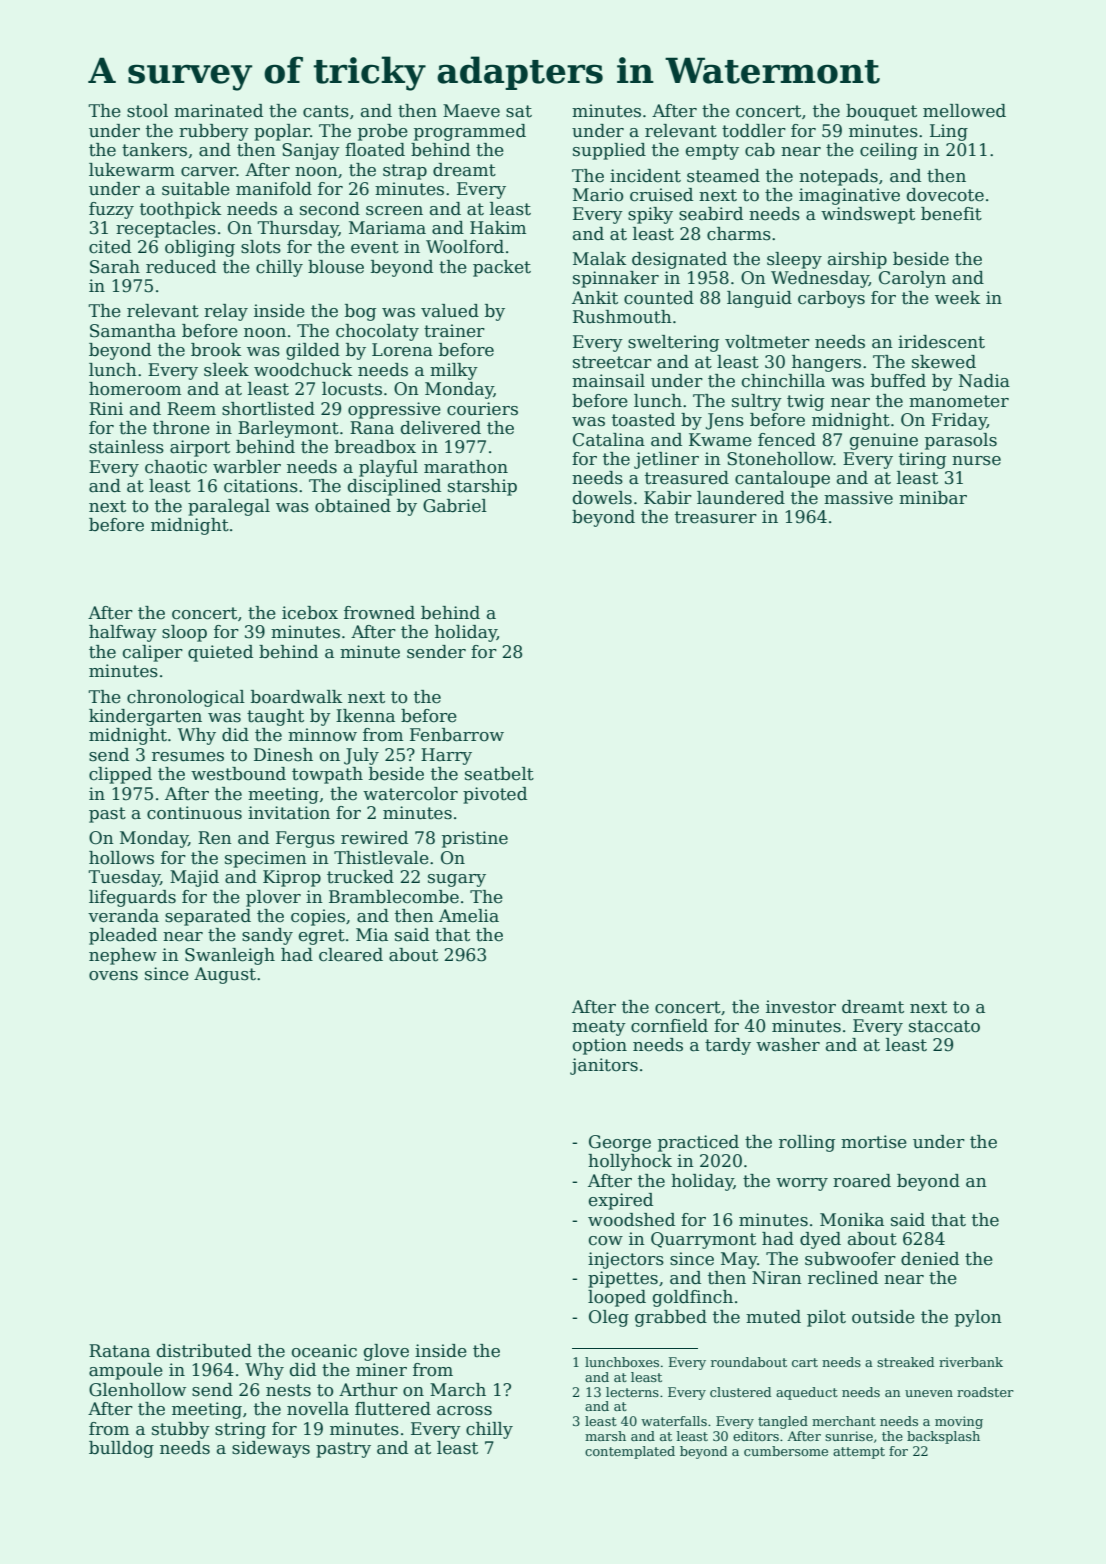  I want to click on meaty, so click(599, 1028).
